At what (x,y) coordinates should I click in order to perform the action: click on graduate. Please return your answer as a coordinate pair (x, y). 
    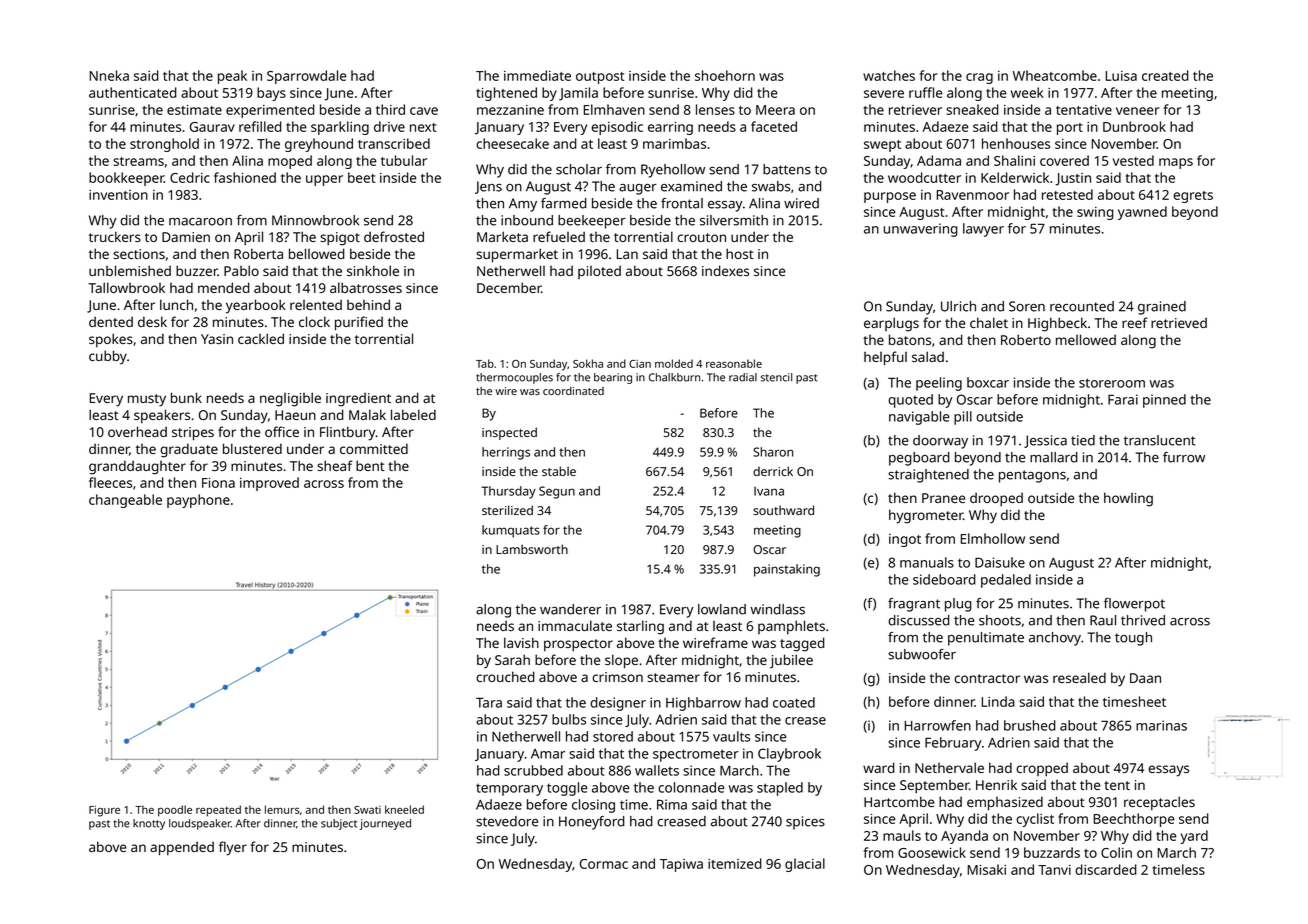
    Looking at the image, I should click on (189, 450).
